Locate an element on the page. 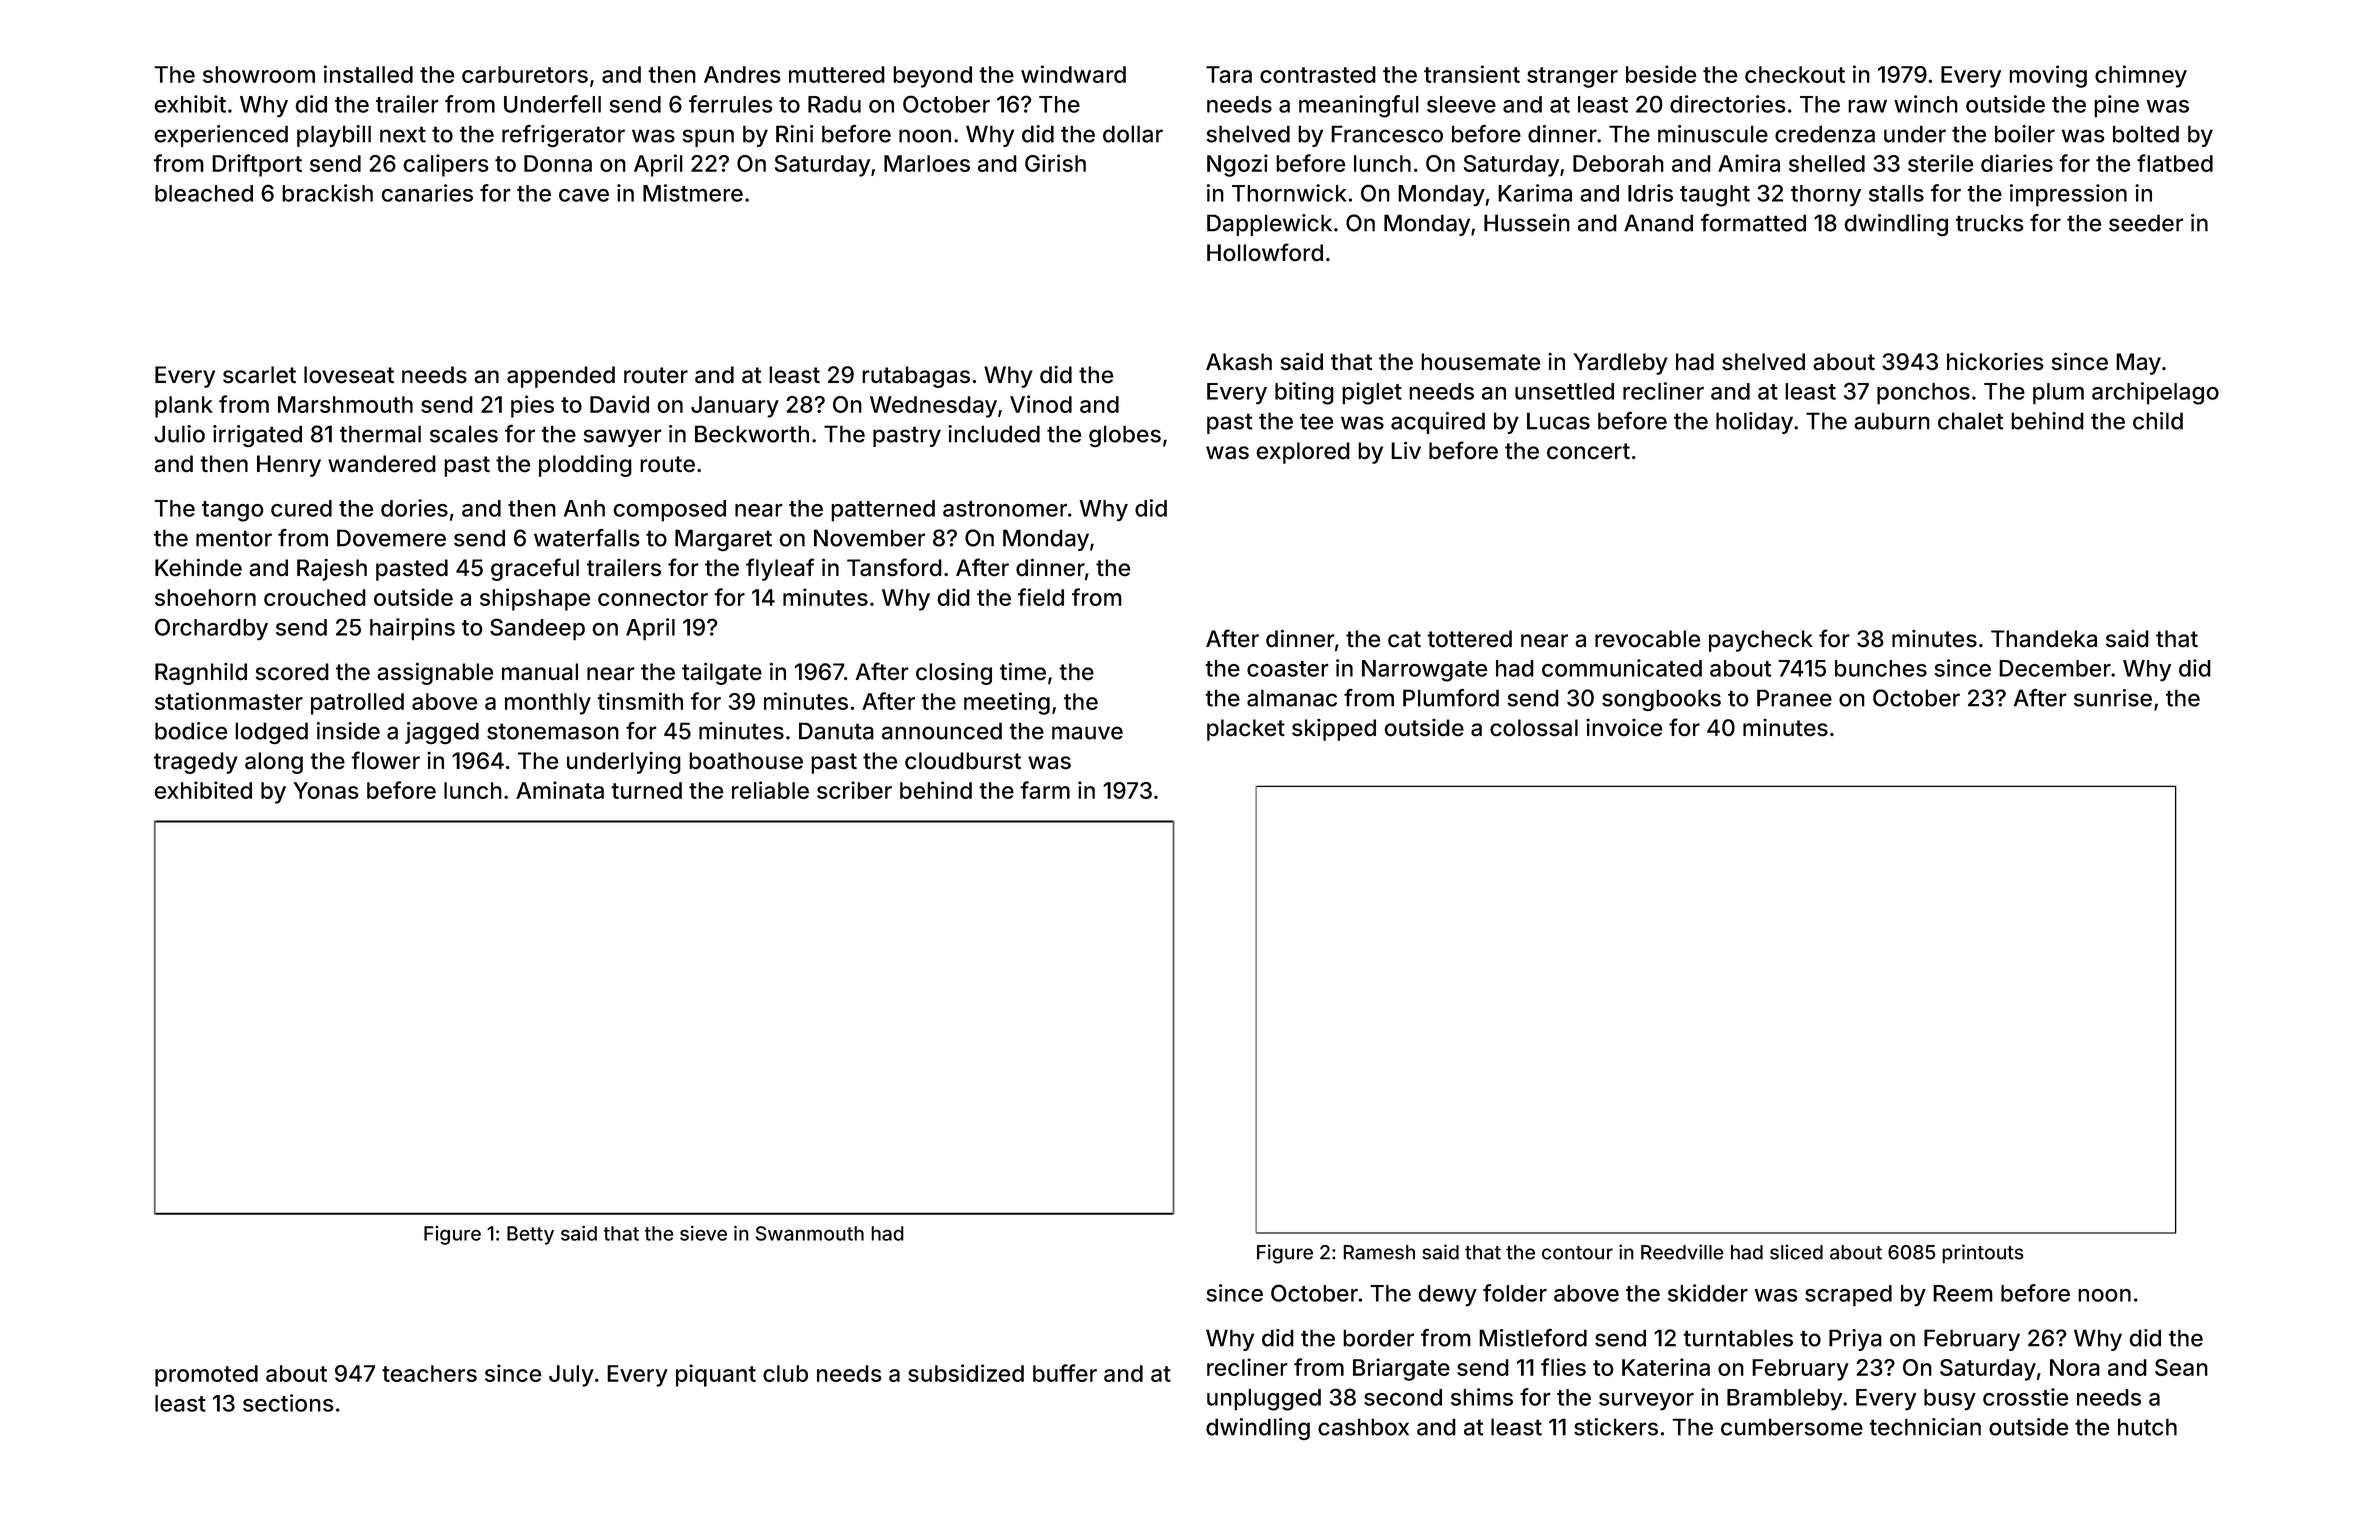 Image resolution: width=2380 pixels, height=1540 pixels. Betty is located at coordinates (530, 1235).
